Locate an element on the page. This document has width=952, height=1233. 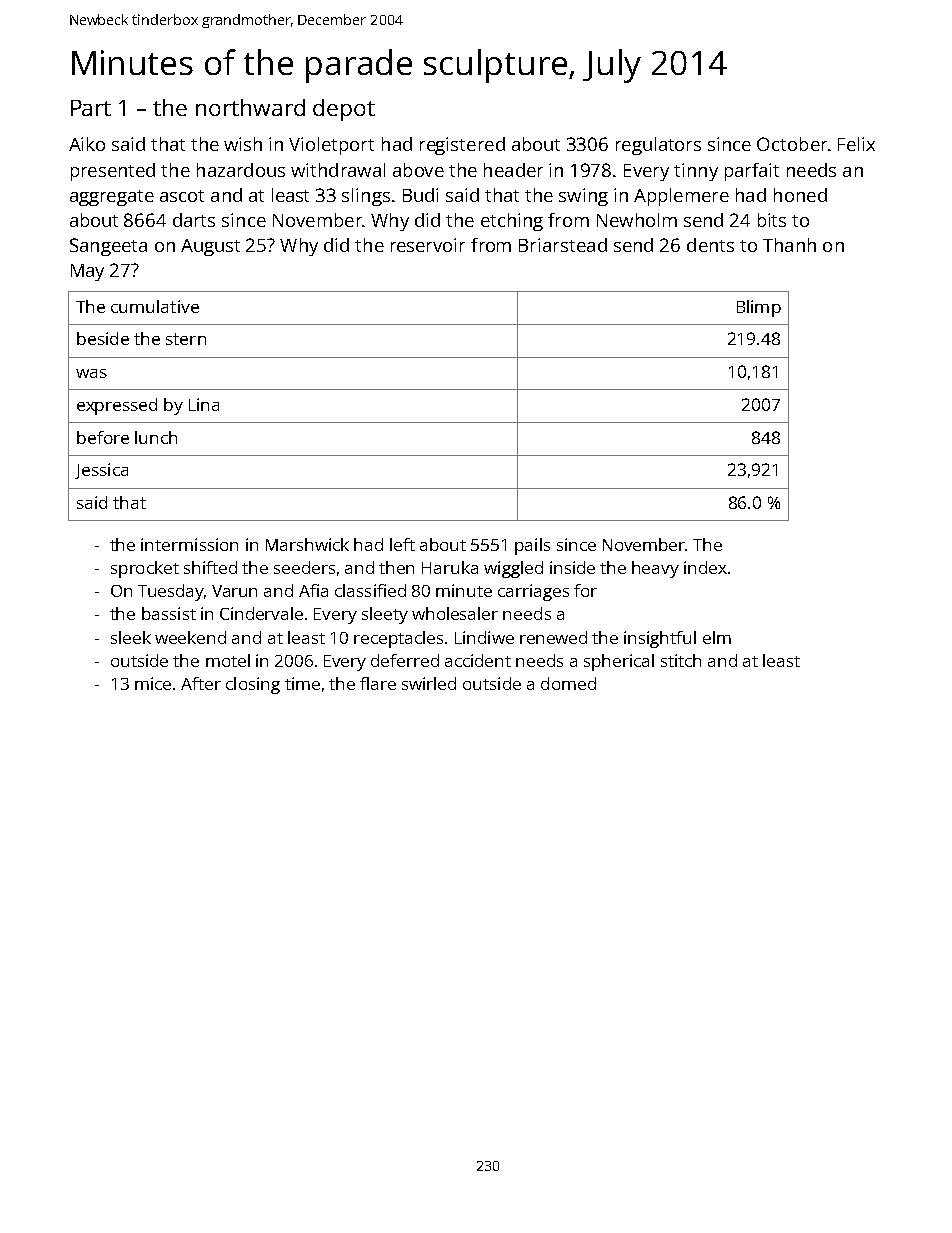
Lina is located at coordinates (204, 404).
